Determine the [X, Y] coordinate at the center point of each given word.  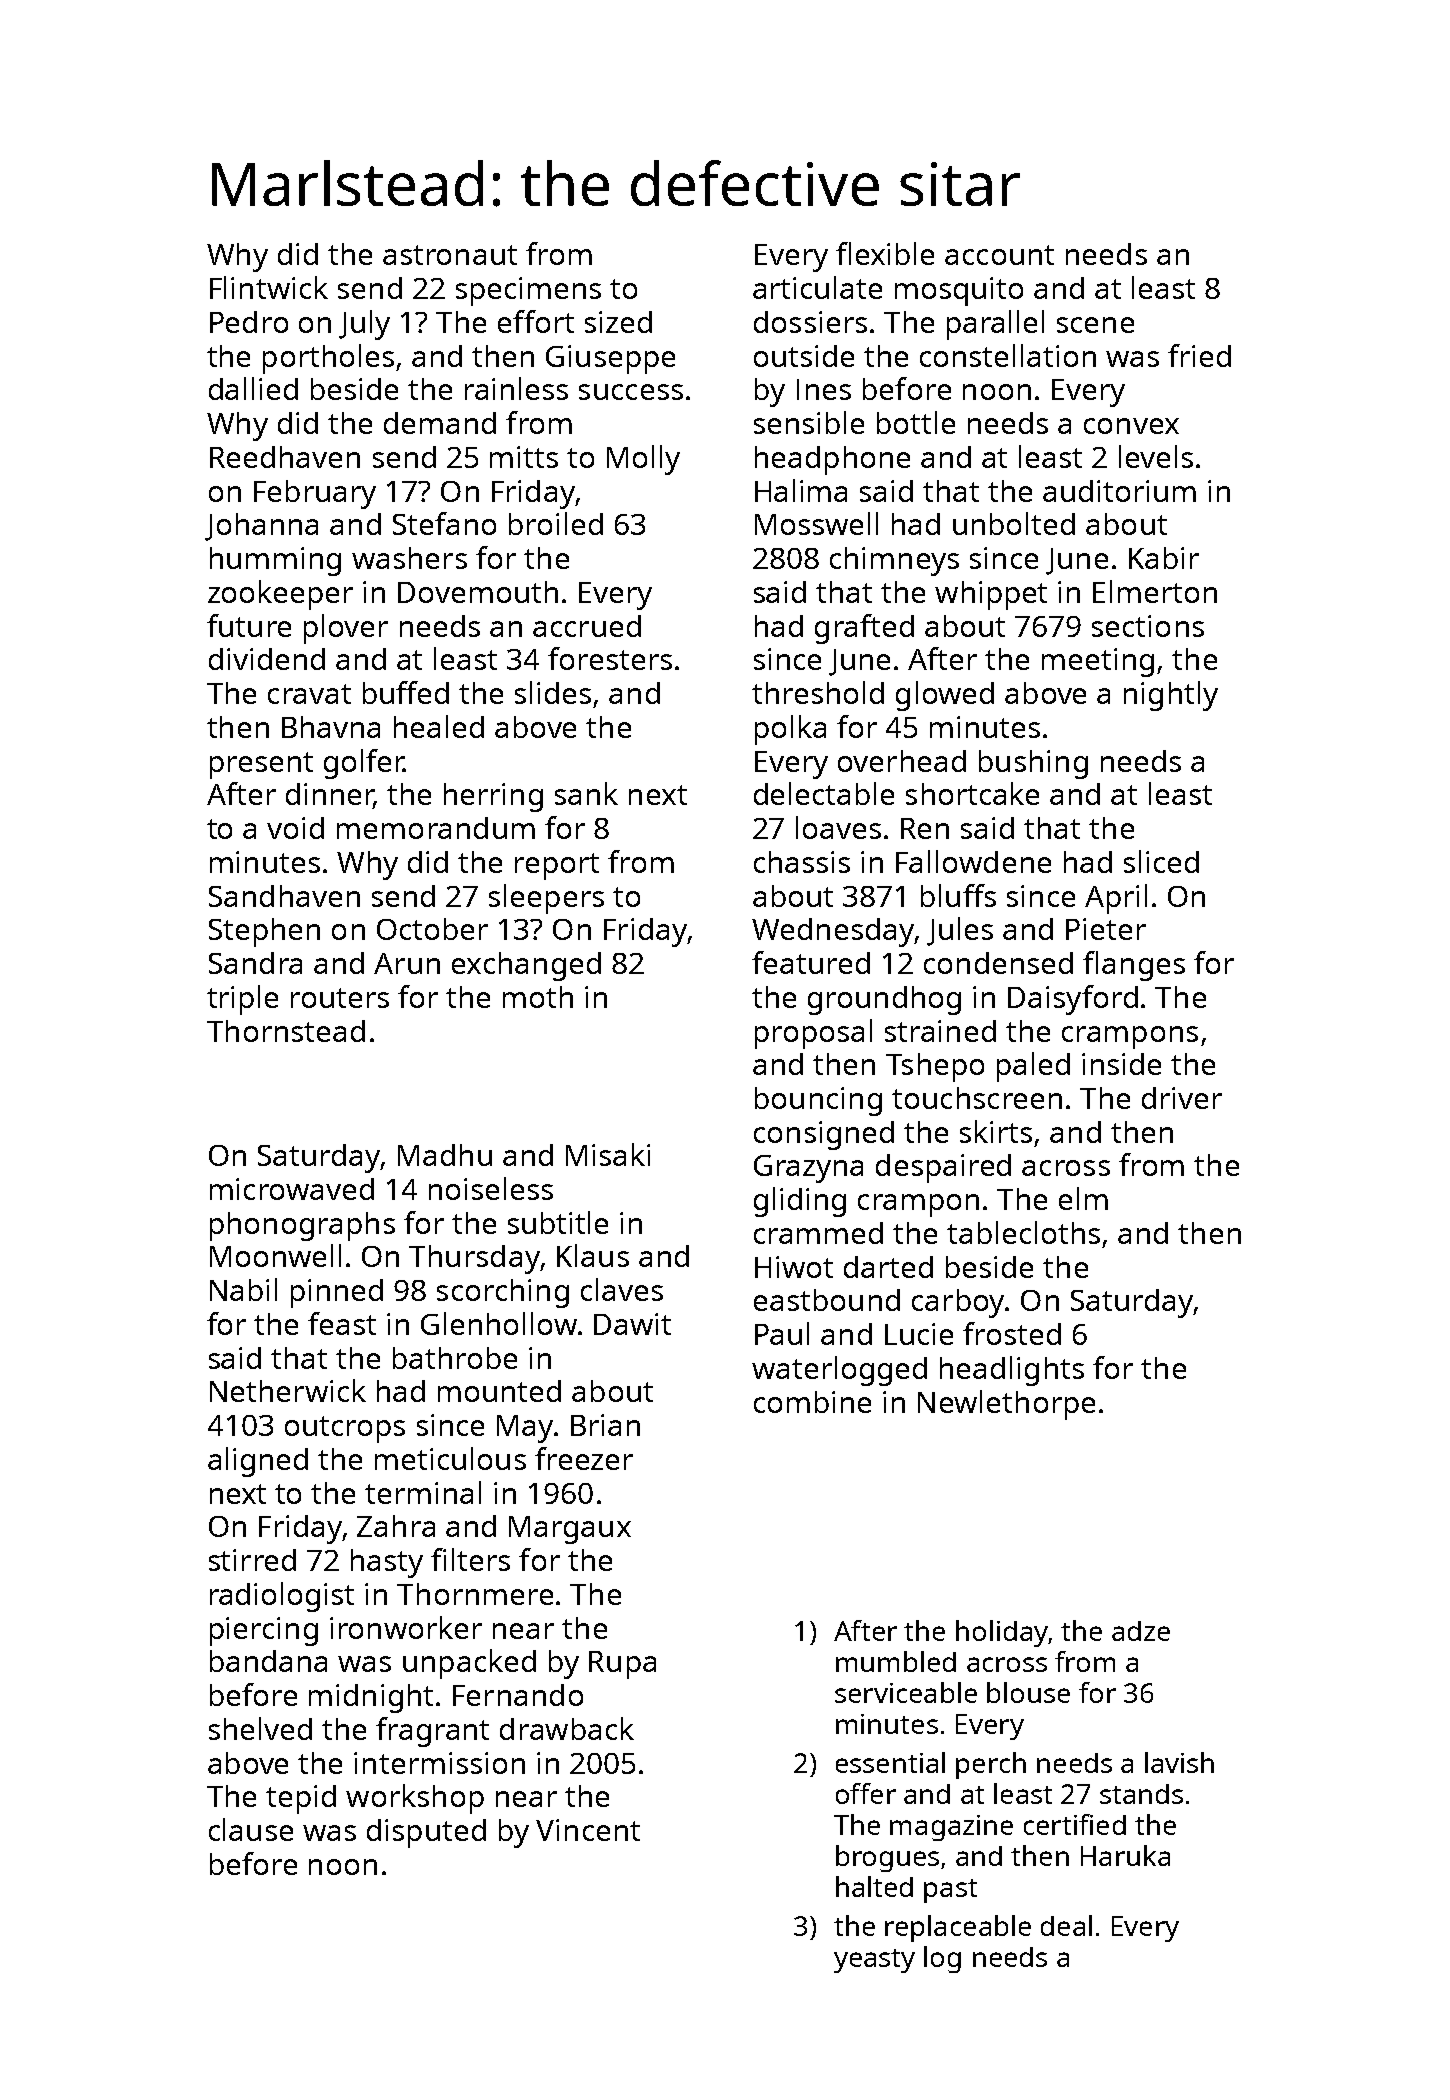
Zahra [396, 1526]
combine [812, 1402]
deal [1066, 1925]
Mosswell [816, 523]
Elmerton [1155, 591]
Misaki [608, 1154]
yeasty [874, 1961]
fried [1199, 355]
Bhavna [331, 727]
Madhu [445, 1155]
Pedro [249, 322]
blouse [1028, 1692]
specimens [528, 291]
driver [1182, 1098]
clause [251, 1829]
